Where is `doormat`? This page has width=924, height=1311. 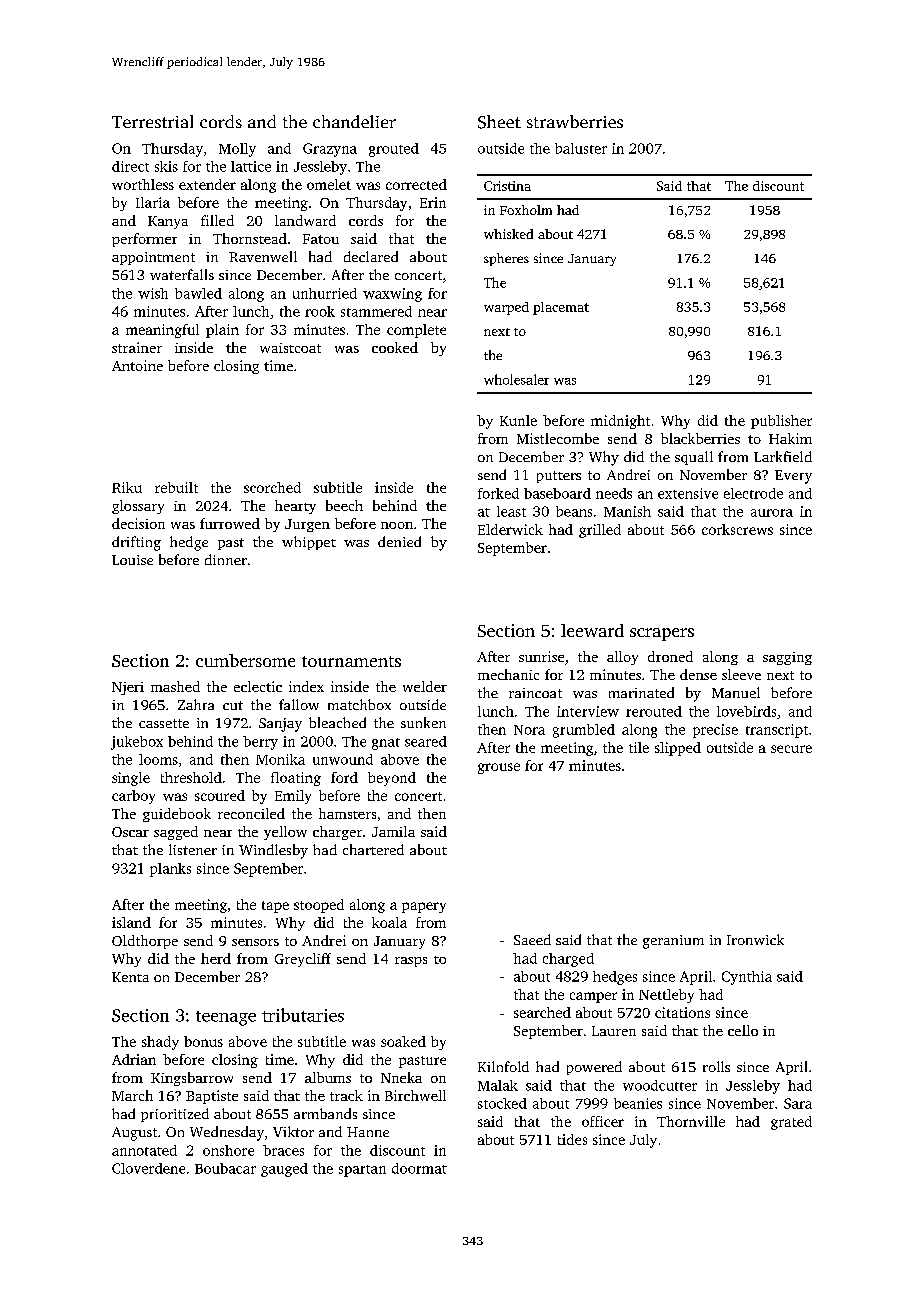
doormat is located at coordinates (419, 1168).
